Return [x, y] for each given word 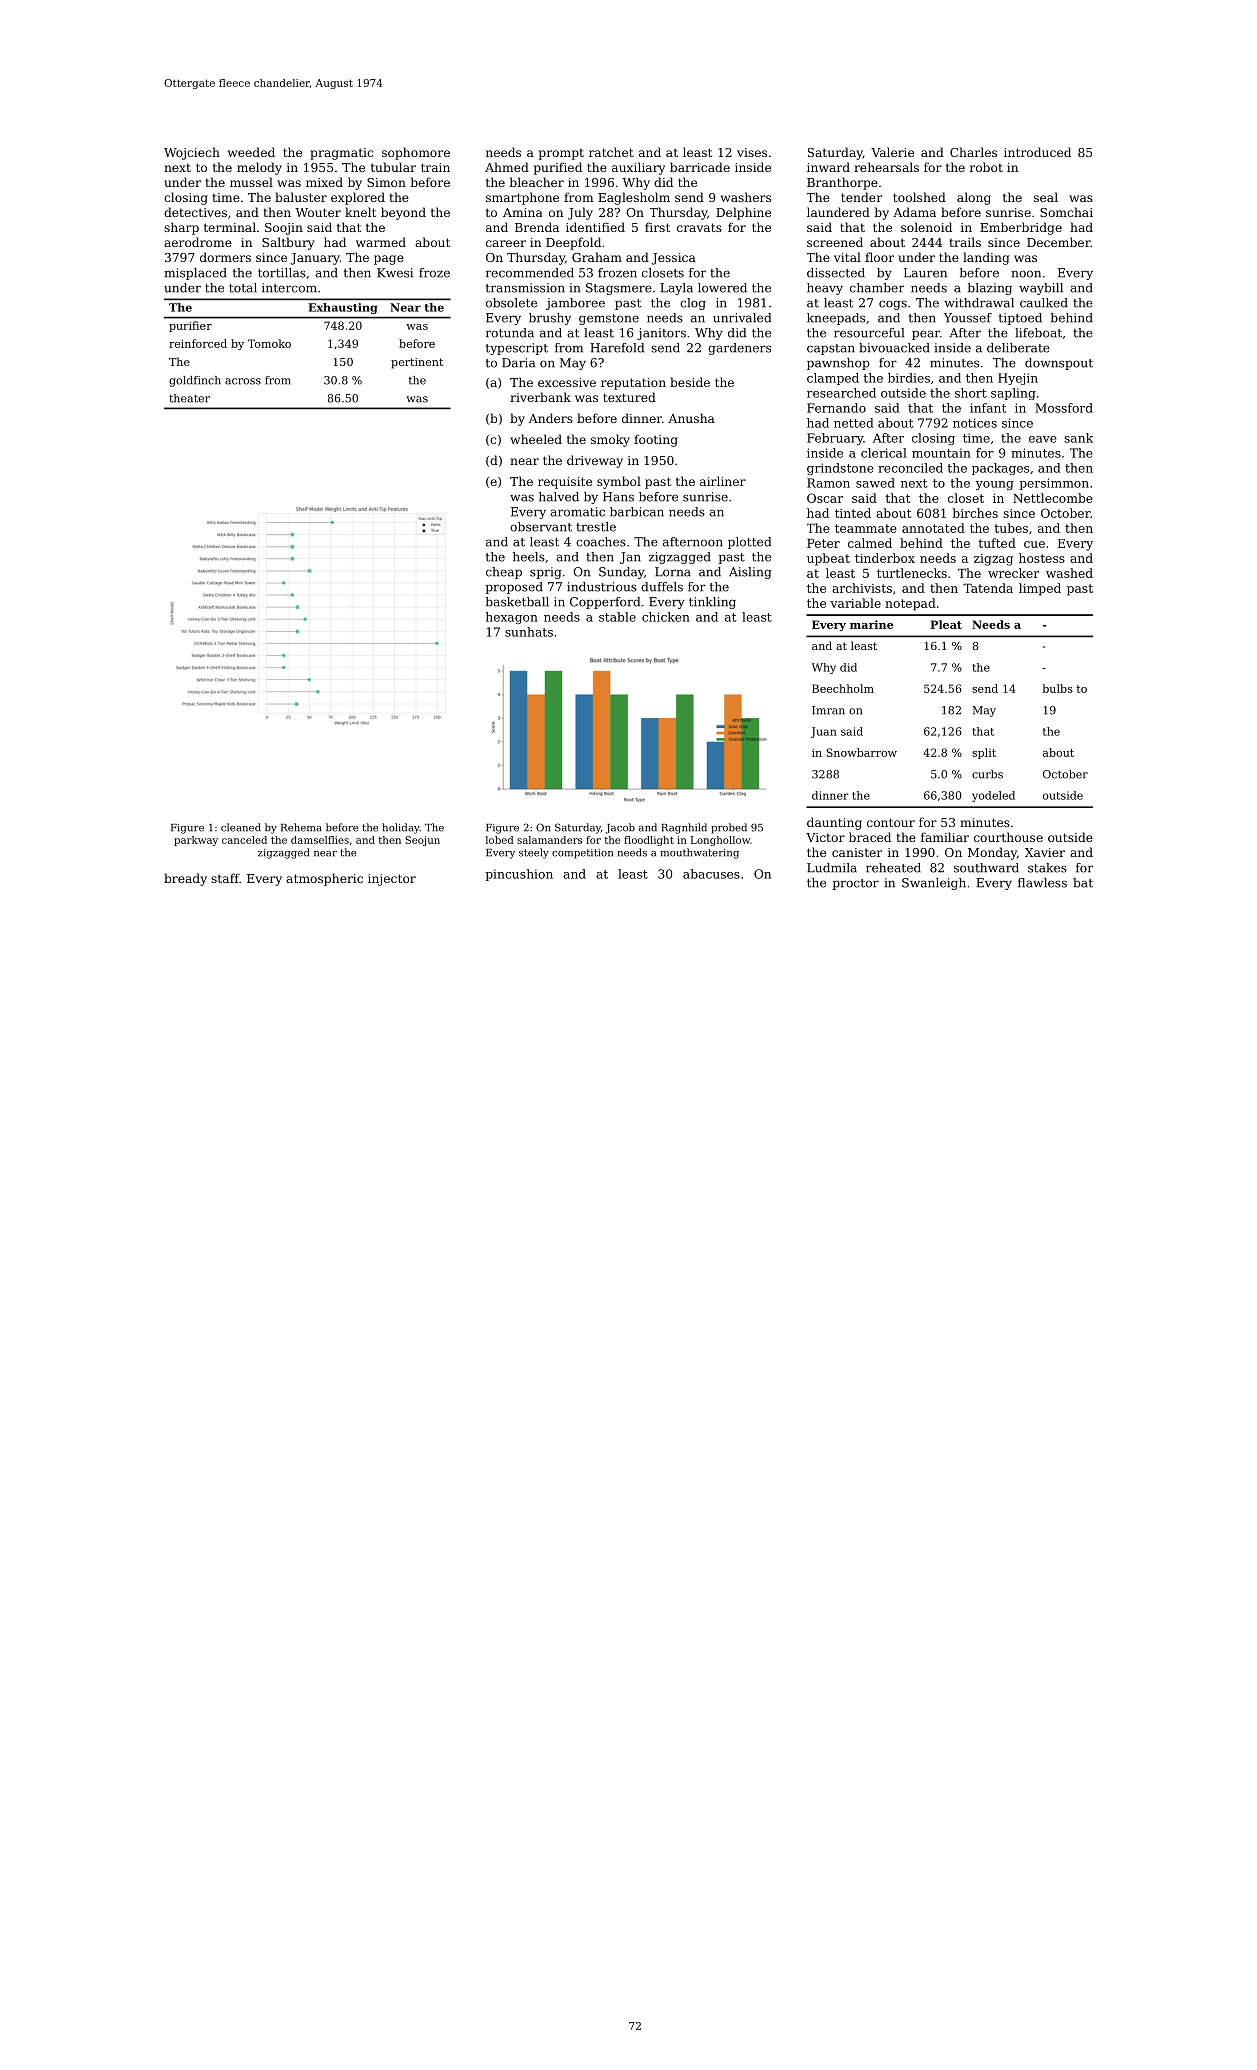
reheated [893, 868]
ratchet [611, 152]
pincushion [519, 875]
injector [392, 880]
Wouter [318, 212]
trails [965, 242]
